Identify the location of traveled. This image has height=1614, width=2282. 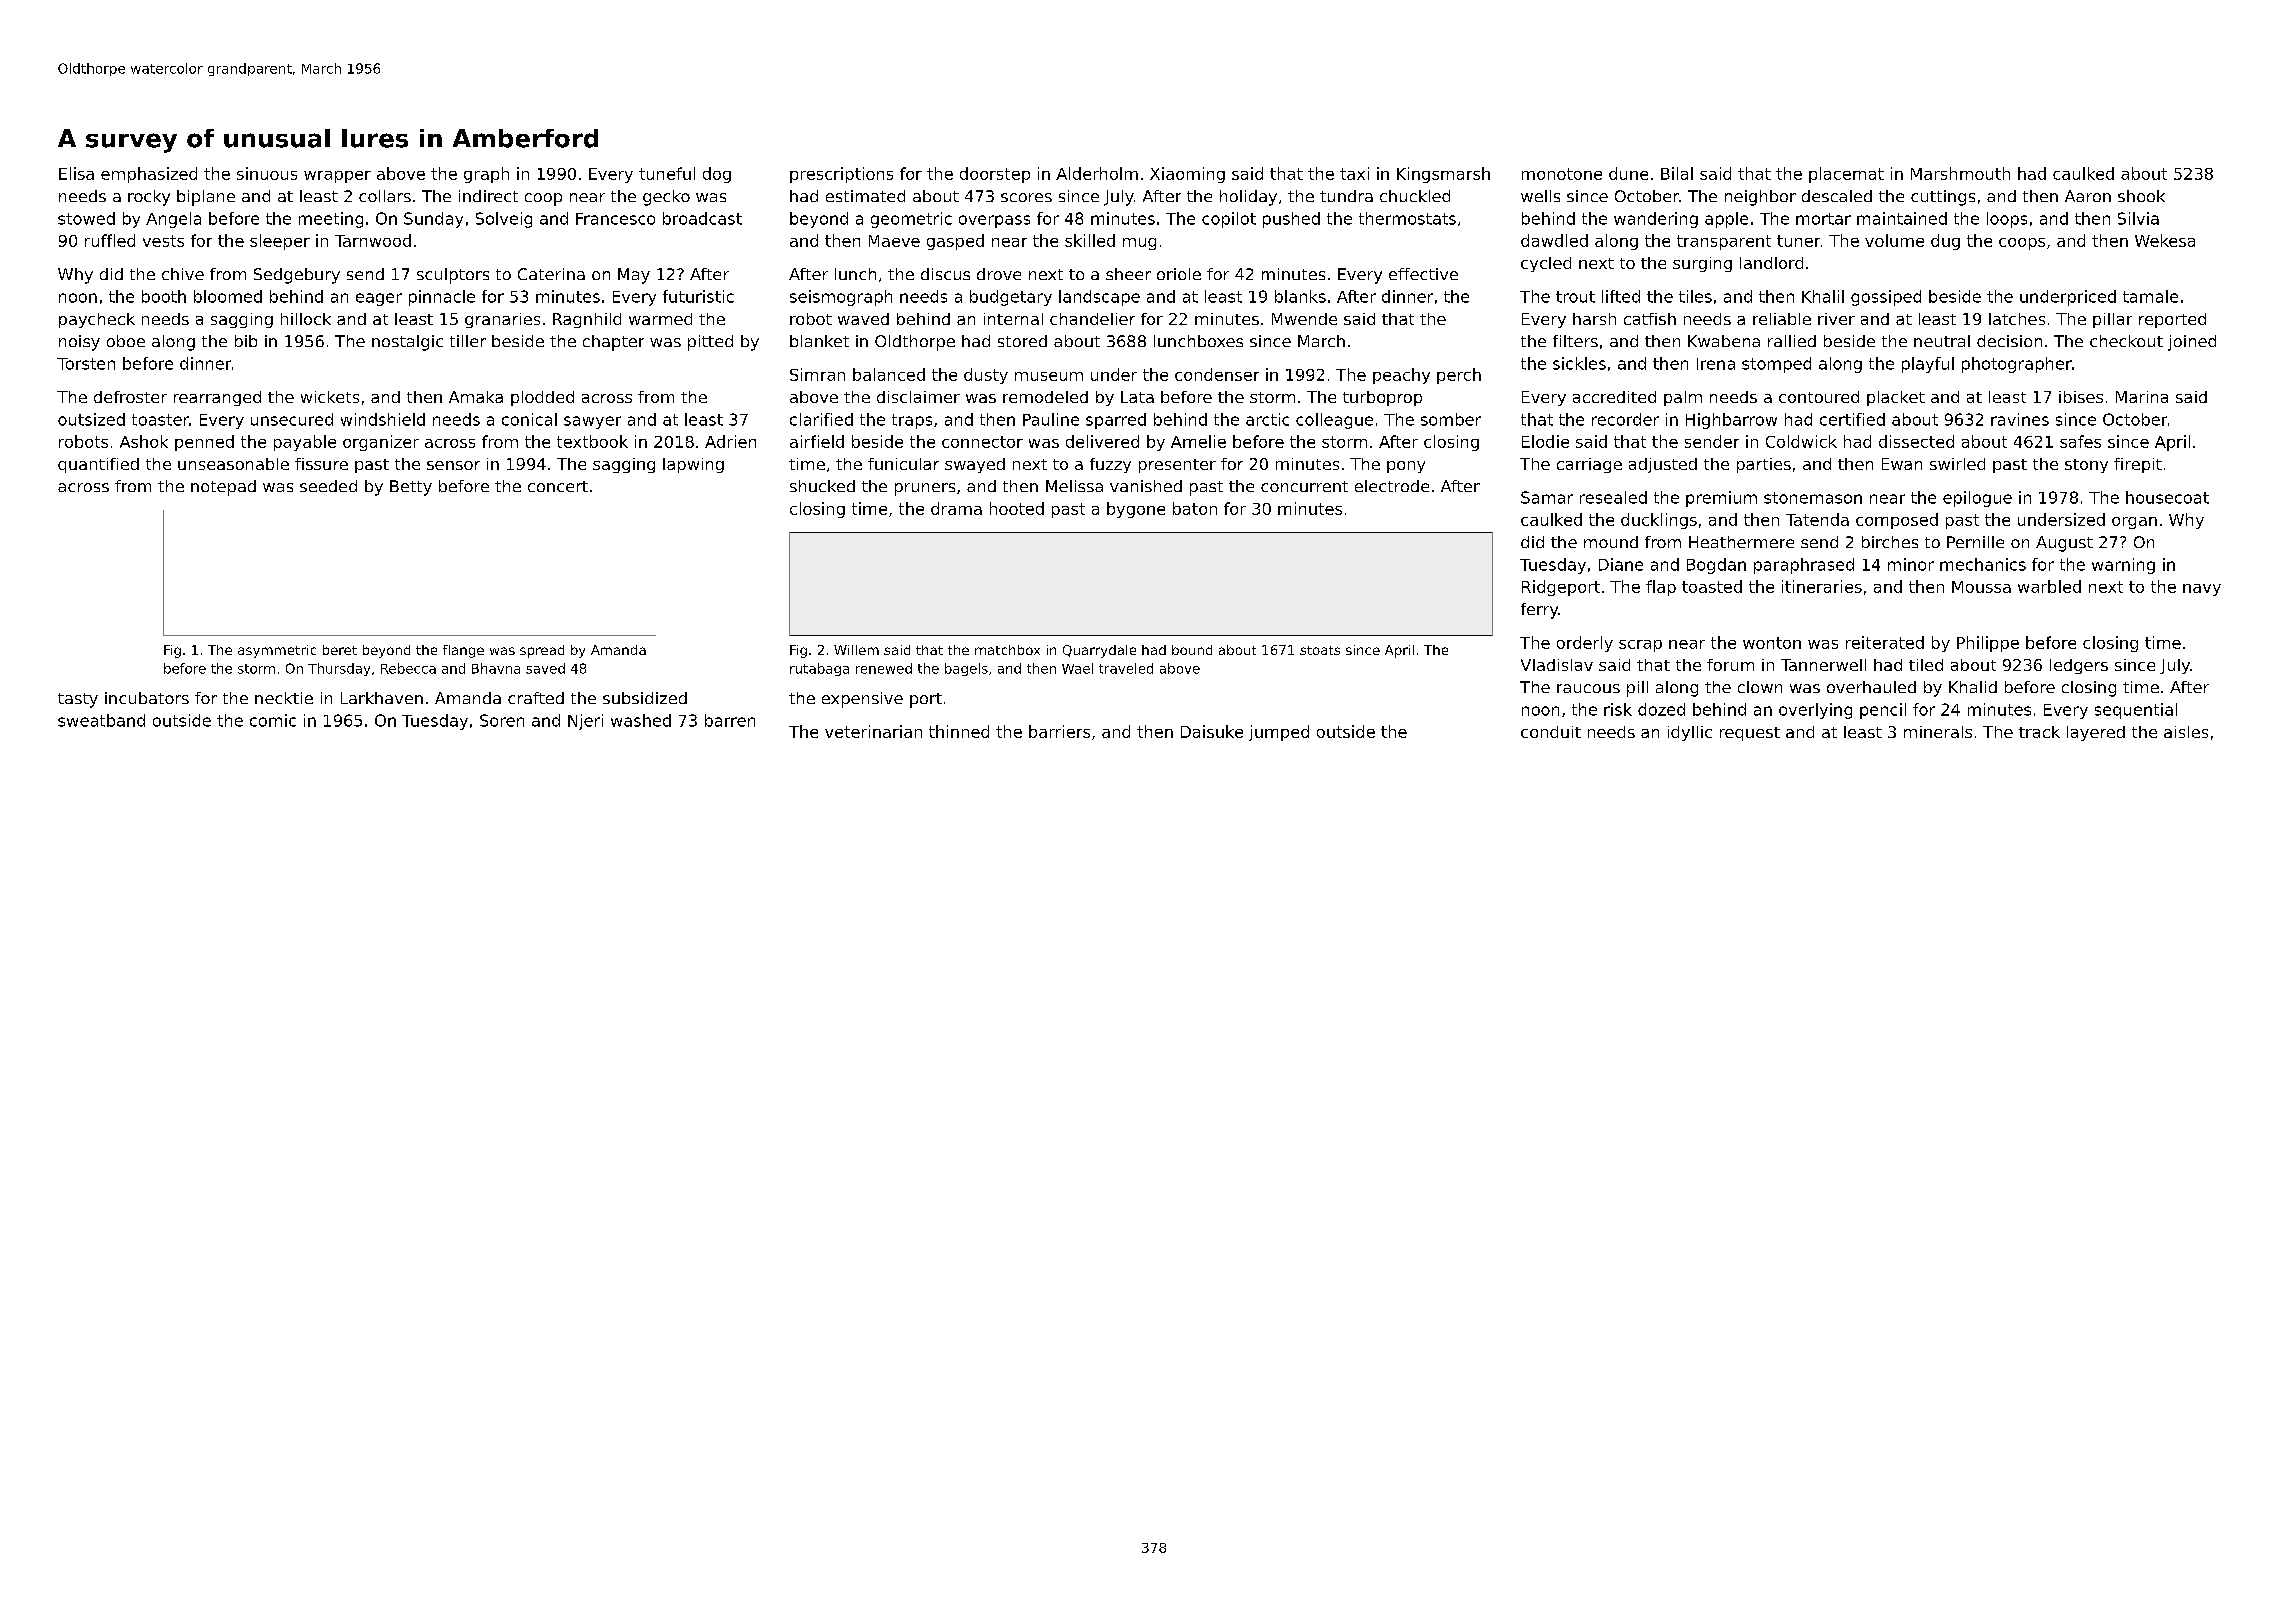
(1126, 668).
